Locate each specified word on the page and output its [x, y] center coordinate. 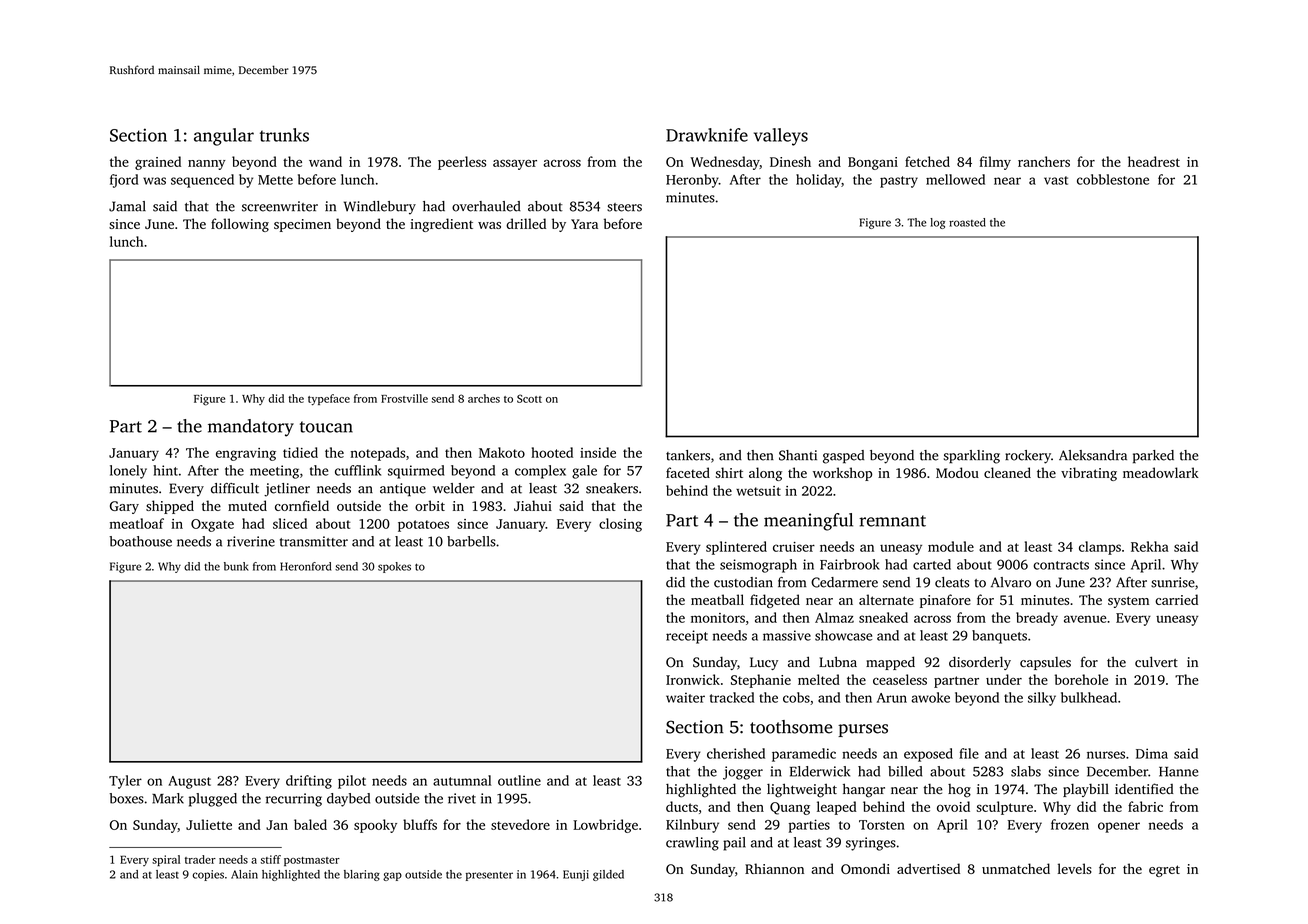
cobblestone [1113, 179]
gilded [608, 875]
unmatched [1016, 868]
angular [224, 137]
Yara [584, 224]
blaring [362, 875]
